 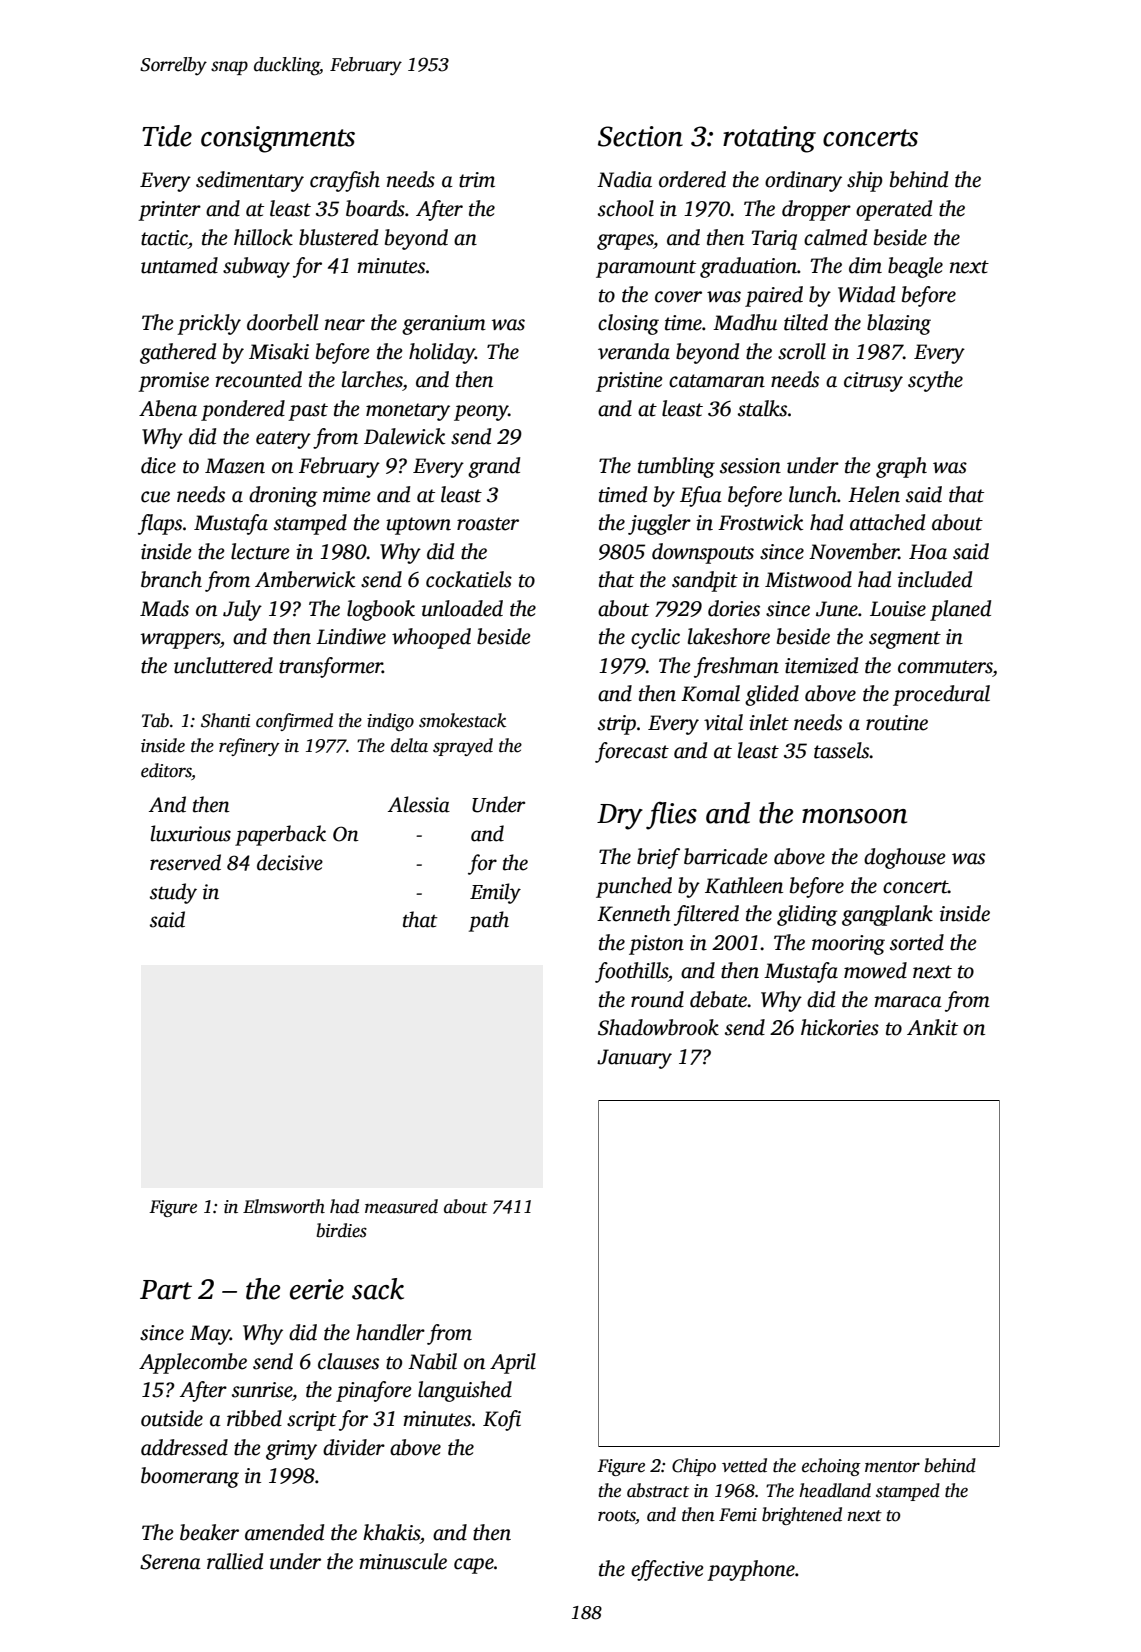 I want to click on January, so click(x=634, y=1059).
